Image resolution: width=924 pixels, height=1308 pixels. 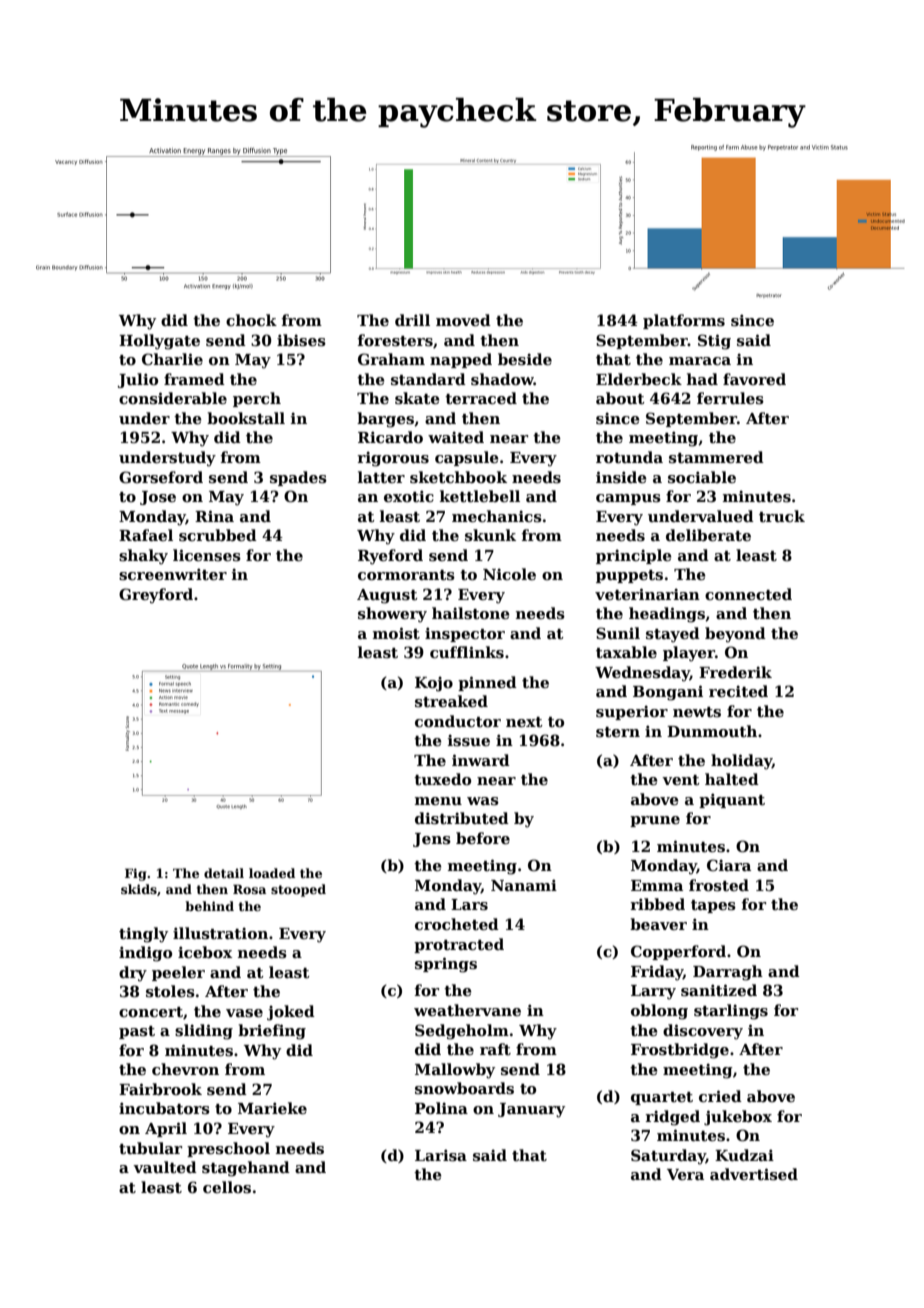 What do you see at coordinates (390, 557) in the page?
I see `Ryeford` at bounding box center [390, 557].
